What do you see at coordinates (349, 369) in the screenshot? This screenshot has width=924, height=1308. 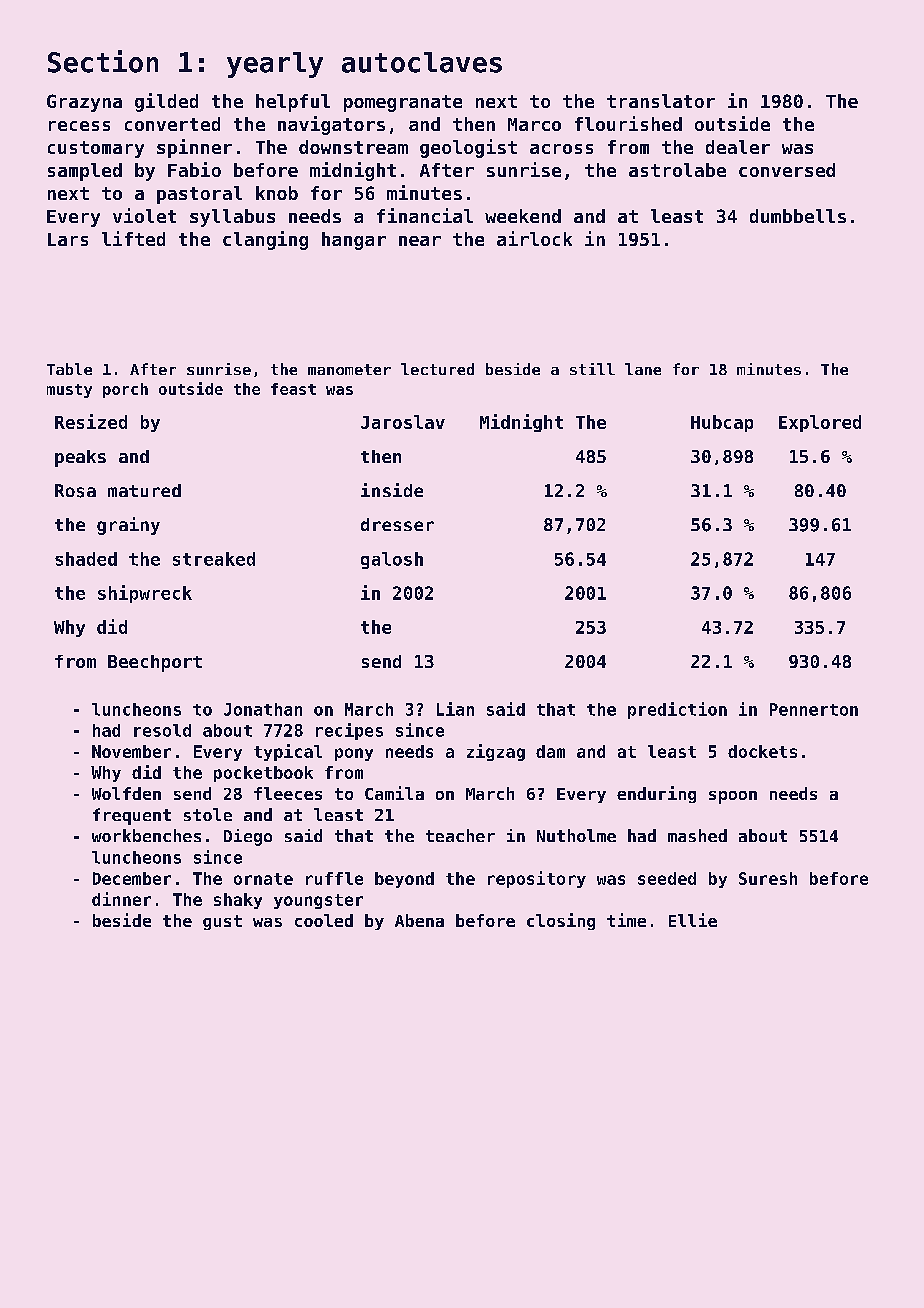 I see `manometer` at bounding box center [349, 369].
